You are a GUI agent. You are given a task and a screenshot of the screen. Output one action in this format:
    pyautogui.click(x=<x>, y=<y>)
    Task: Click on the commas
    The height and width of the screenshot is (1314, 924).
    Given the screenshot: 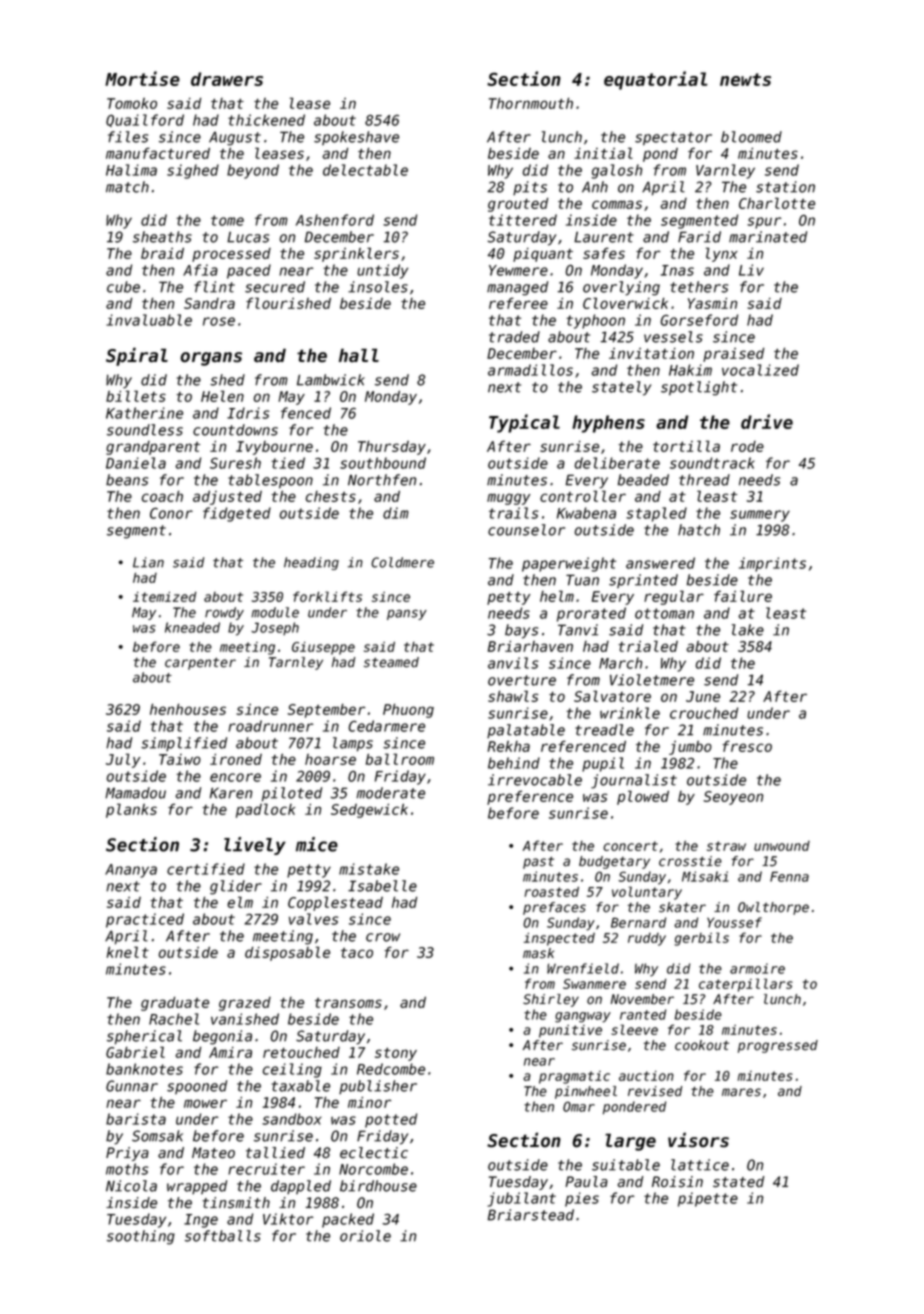 What is the action you would take?
    pyautogui.click(x=617, y=204)
